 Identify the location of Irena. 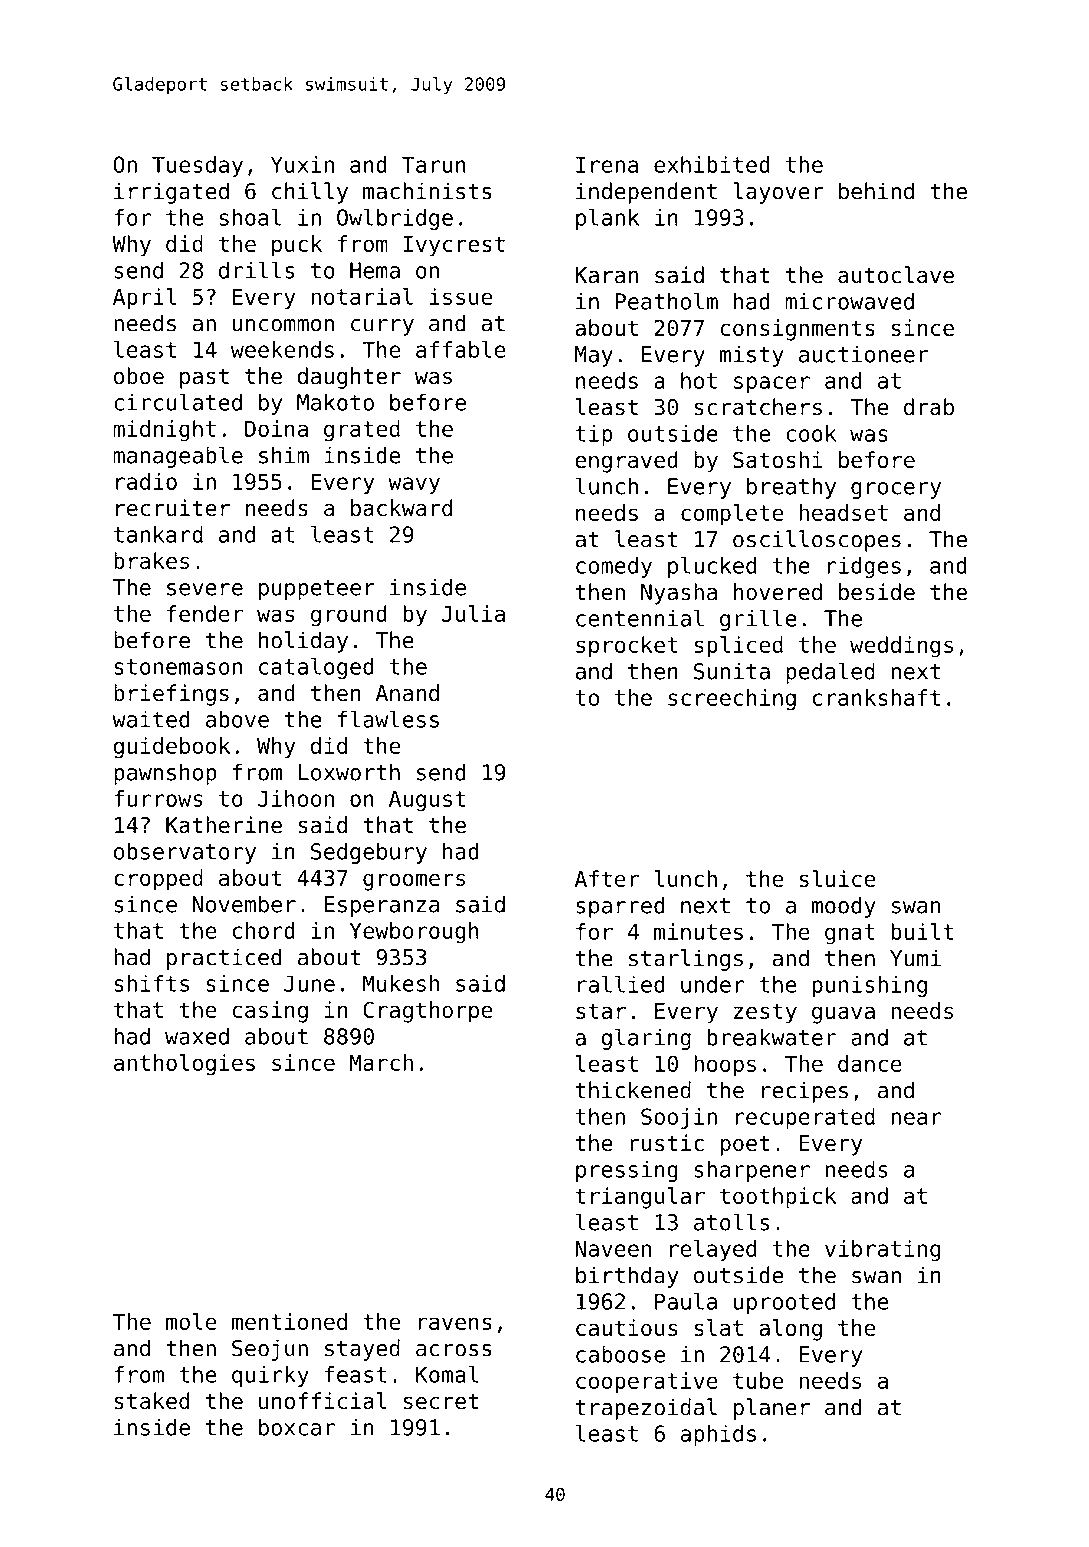
(607, 164).
